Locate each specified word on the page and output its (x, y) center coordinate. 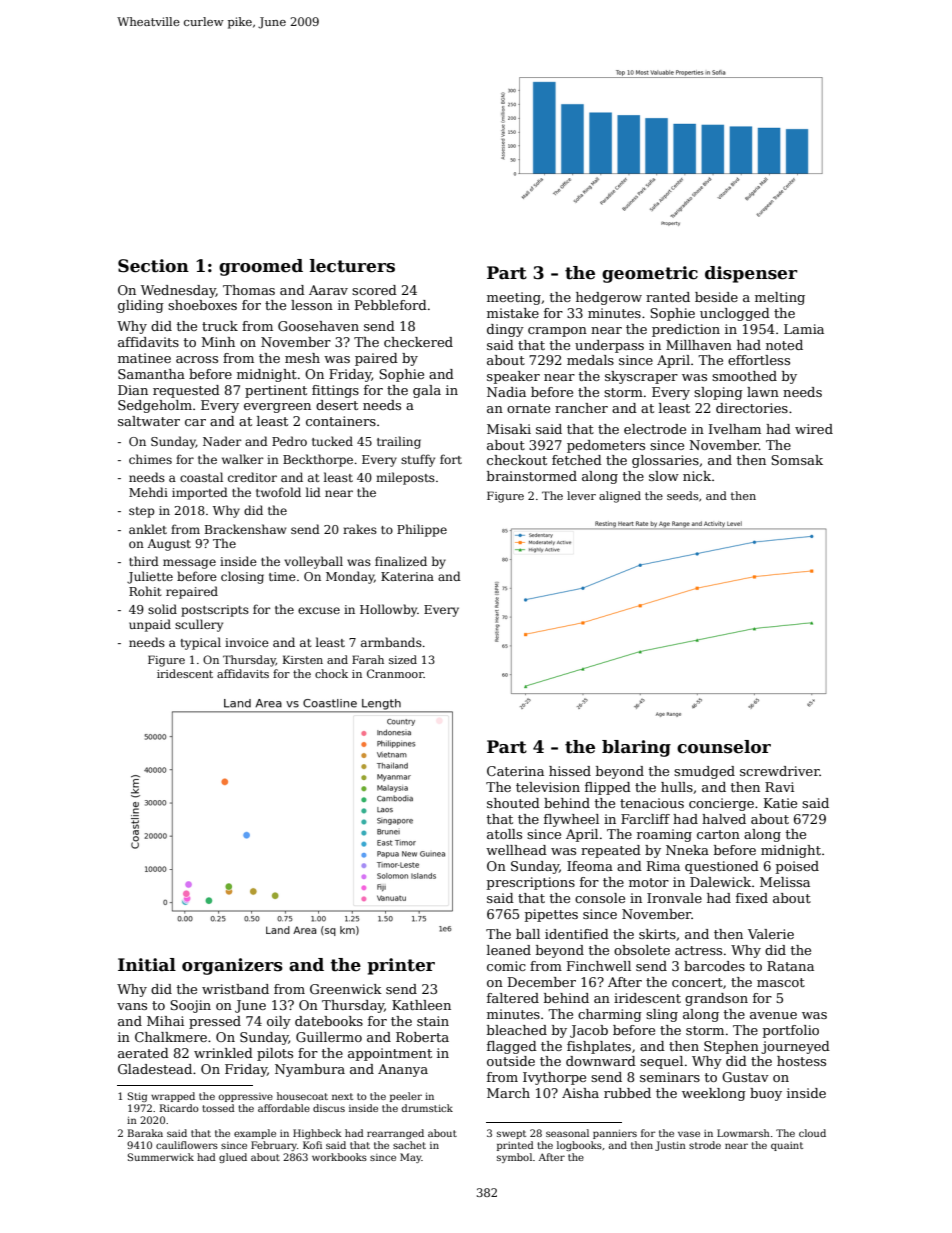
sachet (409, 1145)
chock (331, 673)
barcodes (714, 966)
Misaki (509, 429)
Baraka (145, 1133)
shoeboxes (202, 305)
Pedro (289, 441)
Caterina (515, 771)
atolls (504, 834)
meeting (514, 298)
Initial (147, 965)
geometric (650, 274)
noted (784, 345)
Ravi (779, 787)
